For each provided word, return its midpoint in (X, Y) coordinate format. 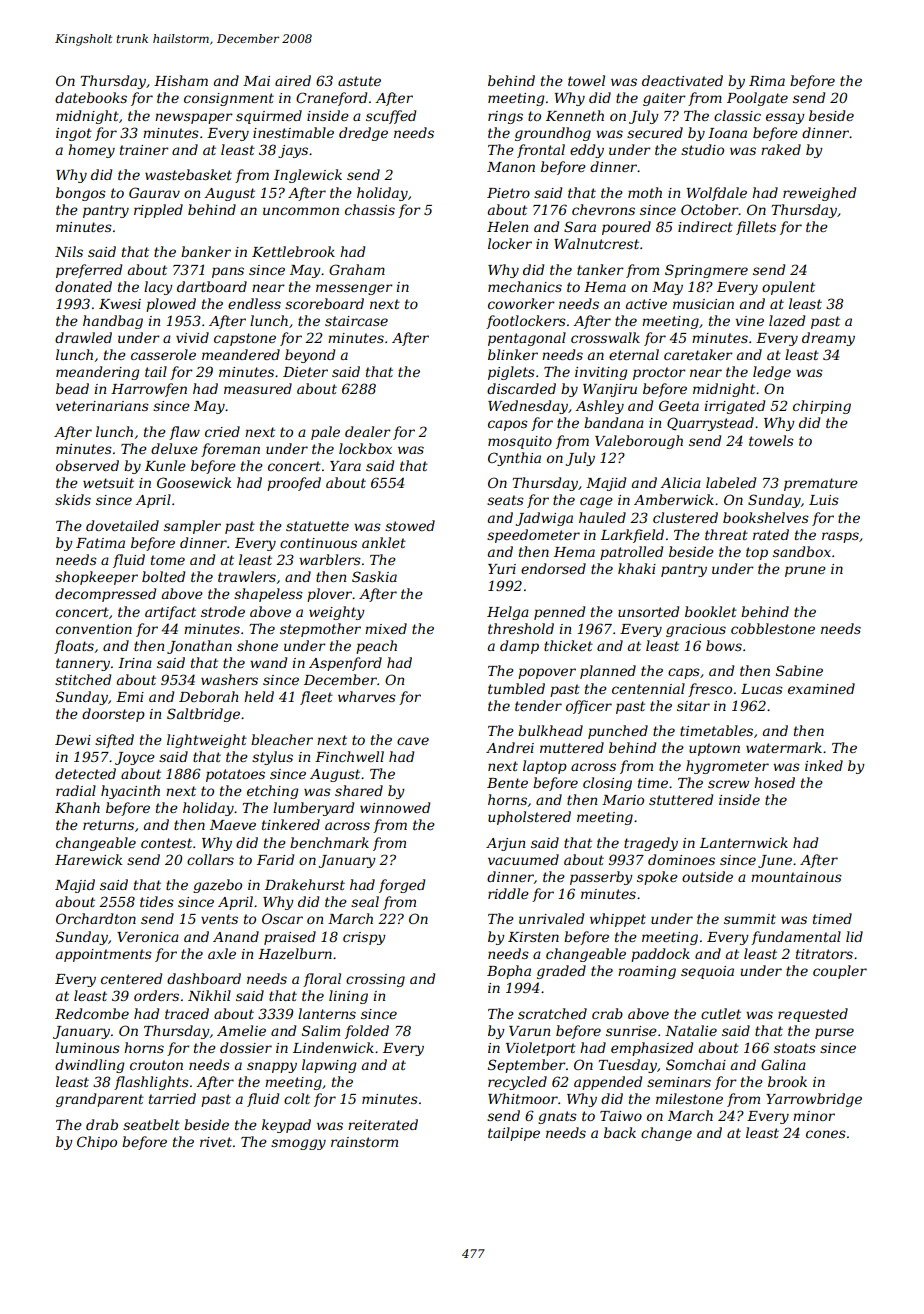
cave (413, 741)
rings (505, 117)
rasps (840, 537)
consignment (229, 99)
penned (559, 613)
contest (166, 843)
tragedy (651, 844)
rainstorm (364, 1142)
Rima (767, 81)
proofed (294, 484)
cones (826, 1134)
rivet (216, 1142)
